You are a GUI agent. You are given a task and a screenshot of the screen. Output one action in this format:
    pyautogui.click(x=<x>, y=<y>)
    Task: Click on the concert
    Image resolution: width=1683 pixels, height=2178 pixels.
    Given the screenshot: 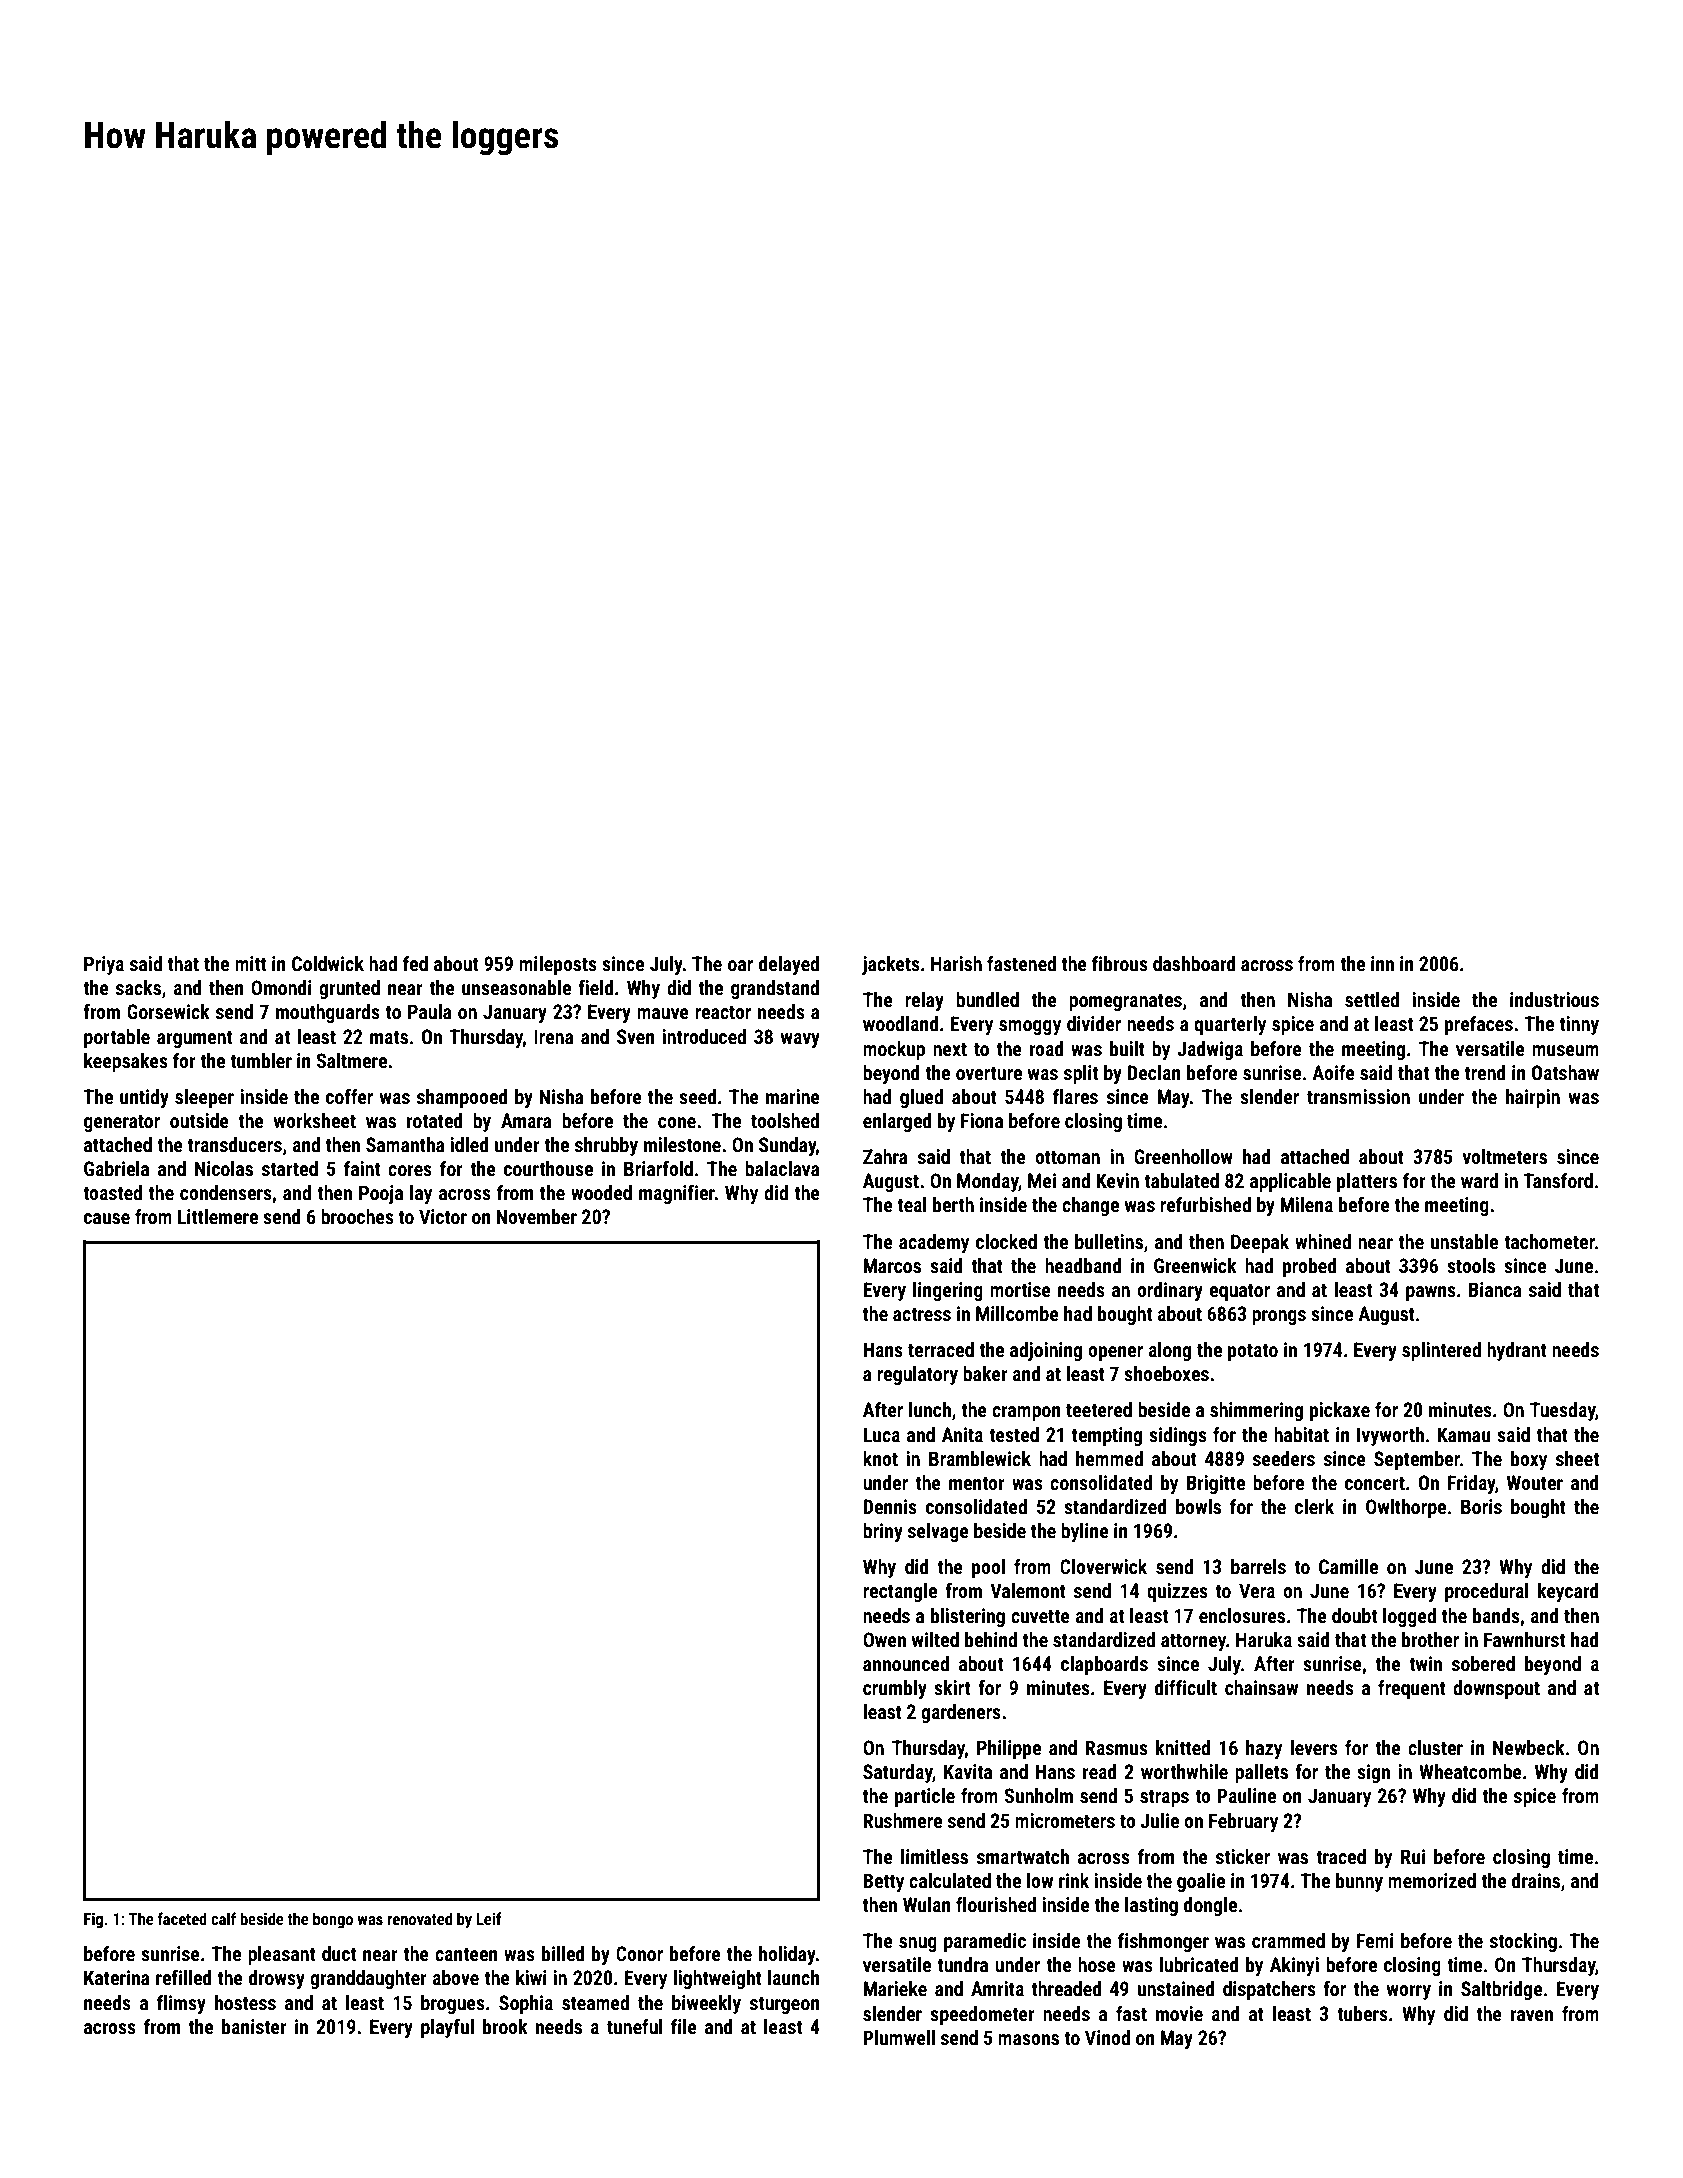 What is the action you would take?
    pyautogui.click(x=1375, y=1483)
